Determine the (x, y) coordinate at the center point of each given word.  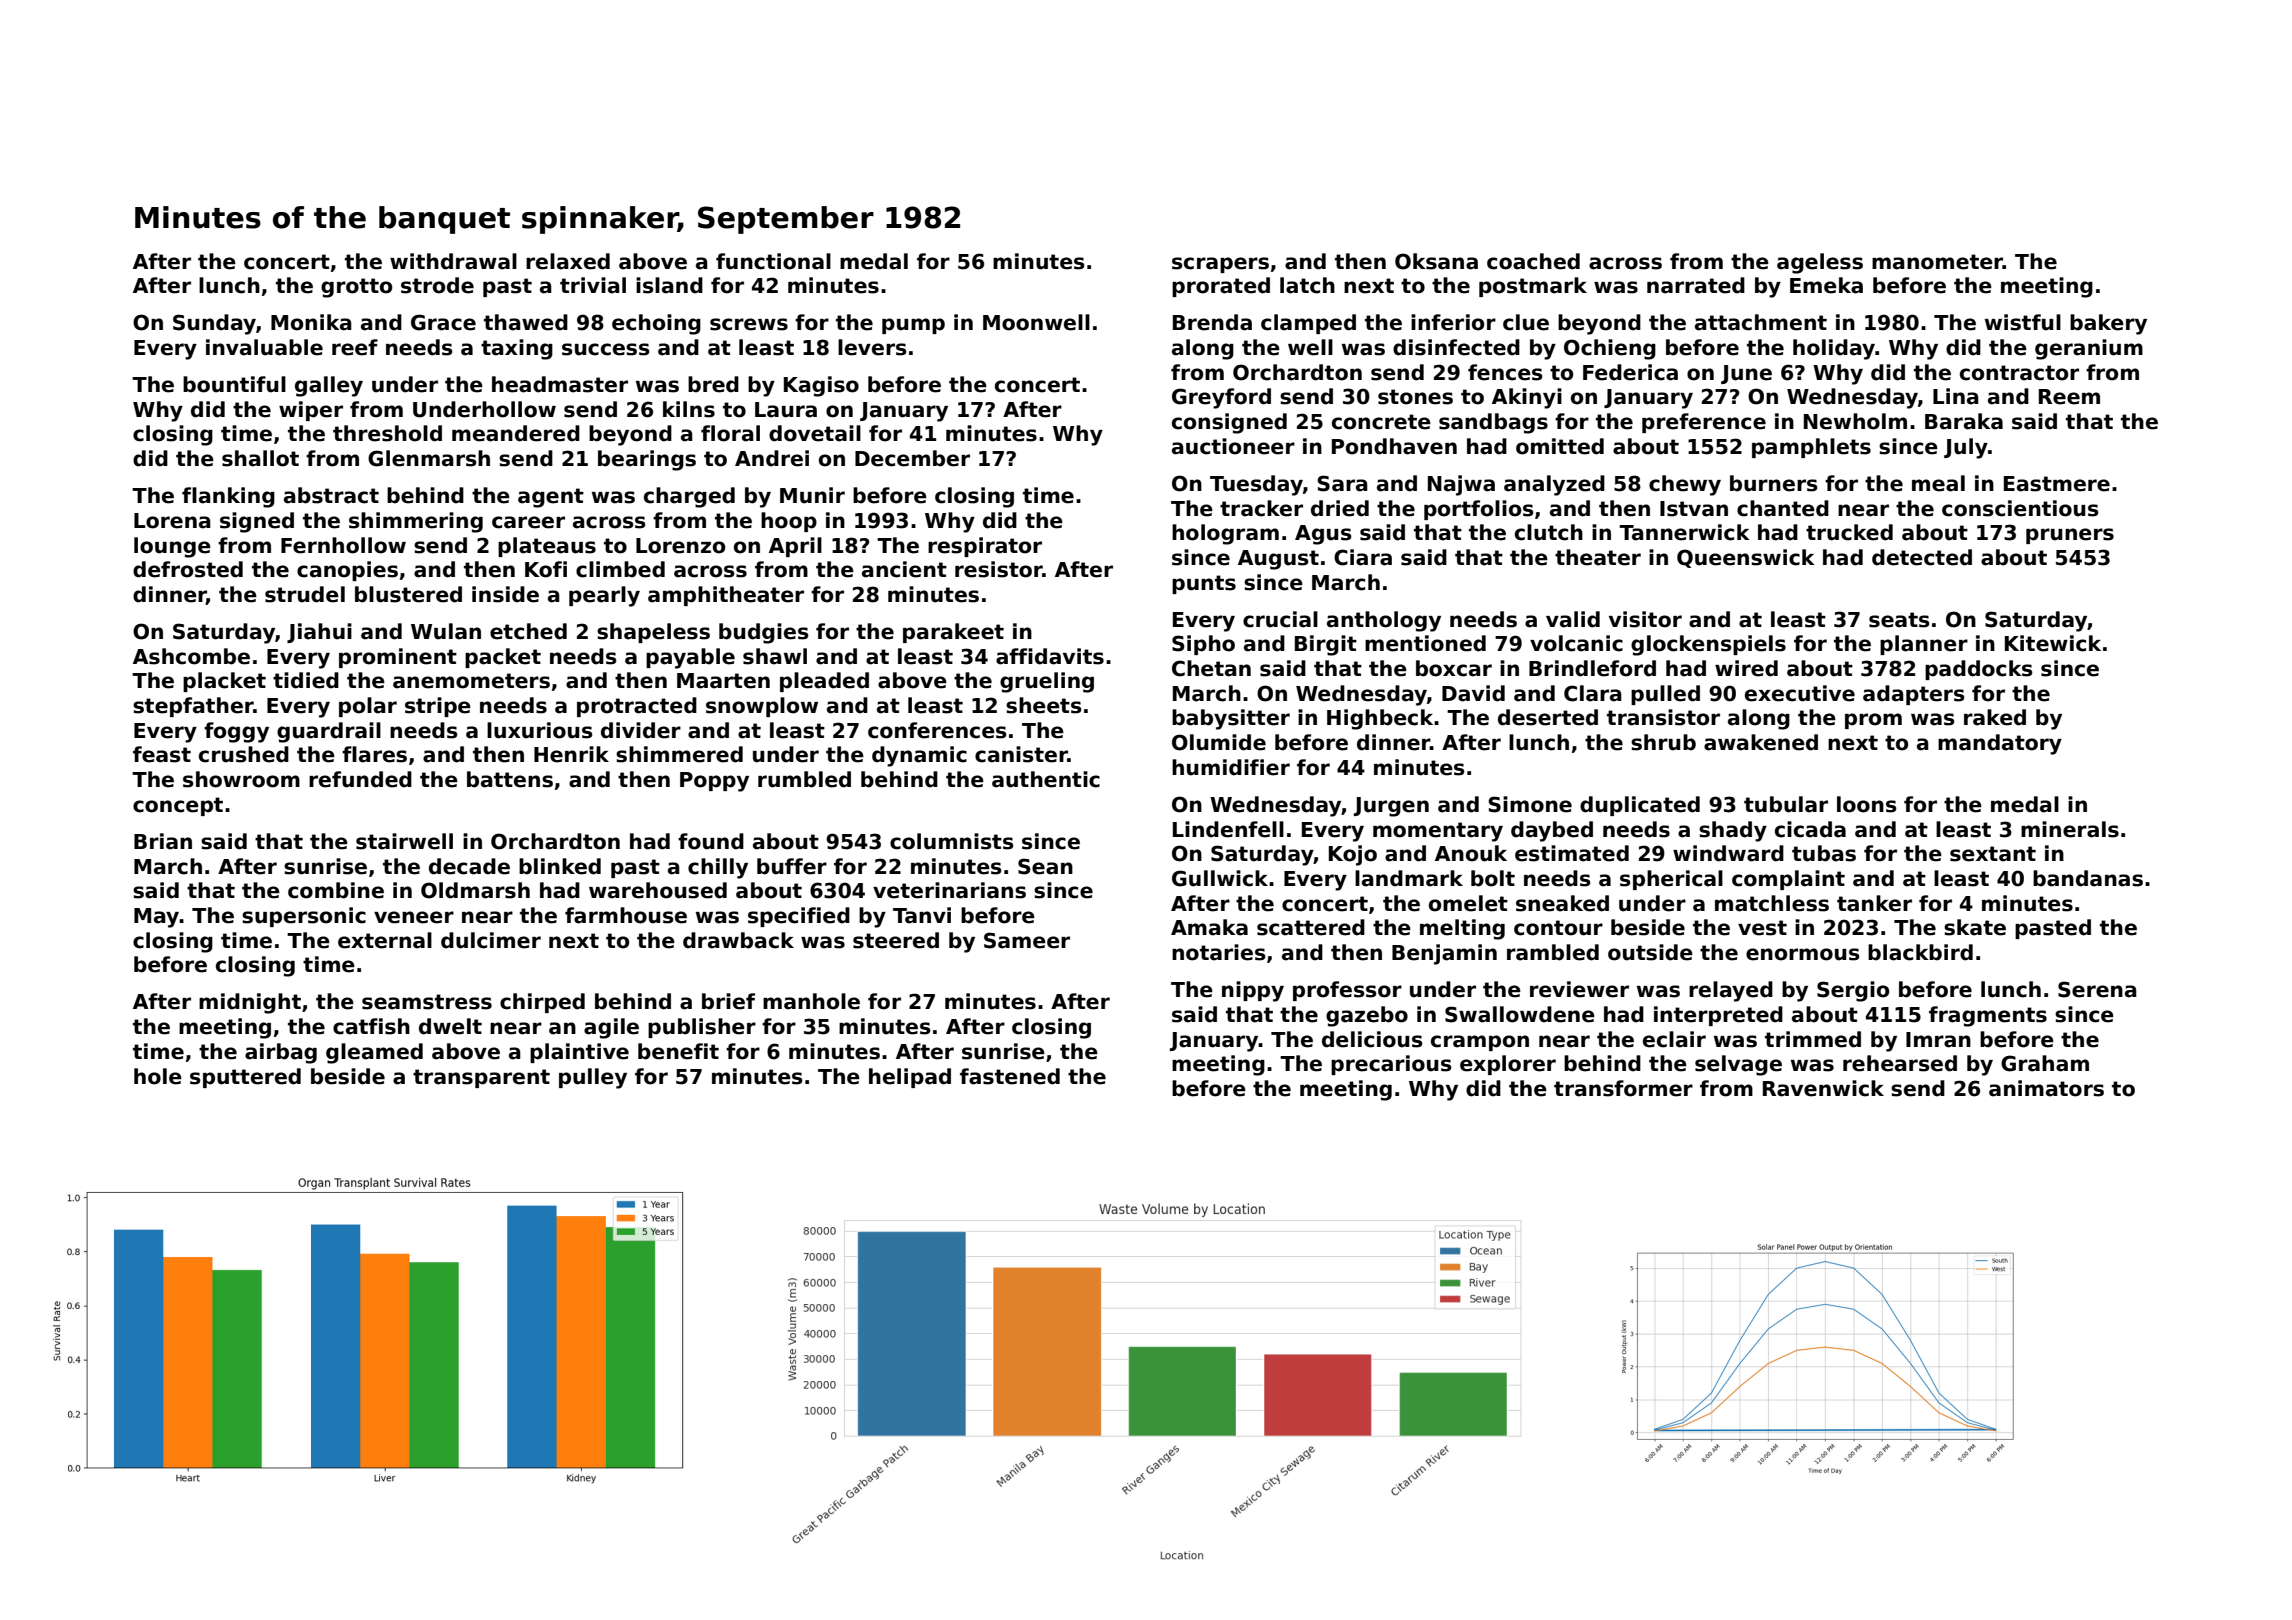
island (669, 285)
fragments (1988, 1016)
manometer (1937, 262)
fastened (1010, 1076)
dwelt (450, 1026)
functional (773, 261)
